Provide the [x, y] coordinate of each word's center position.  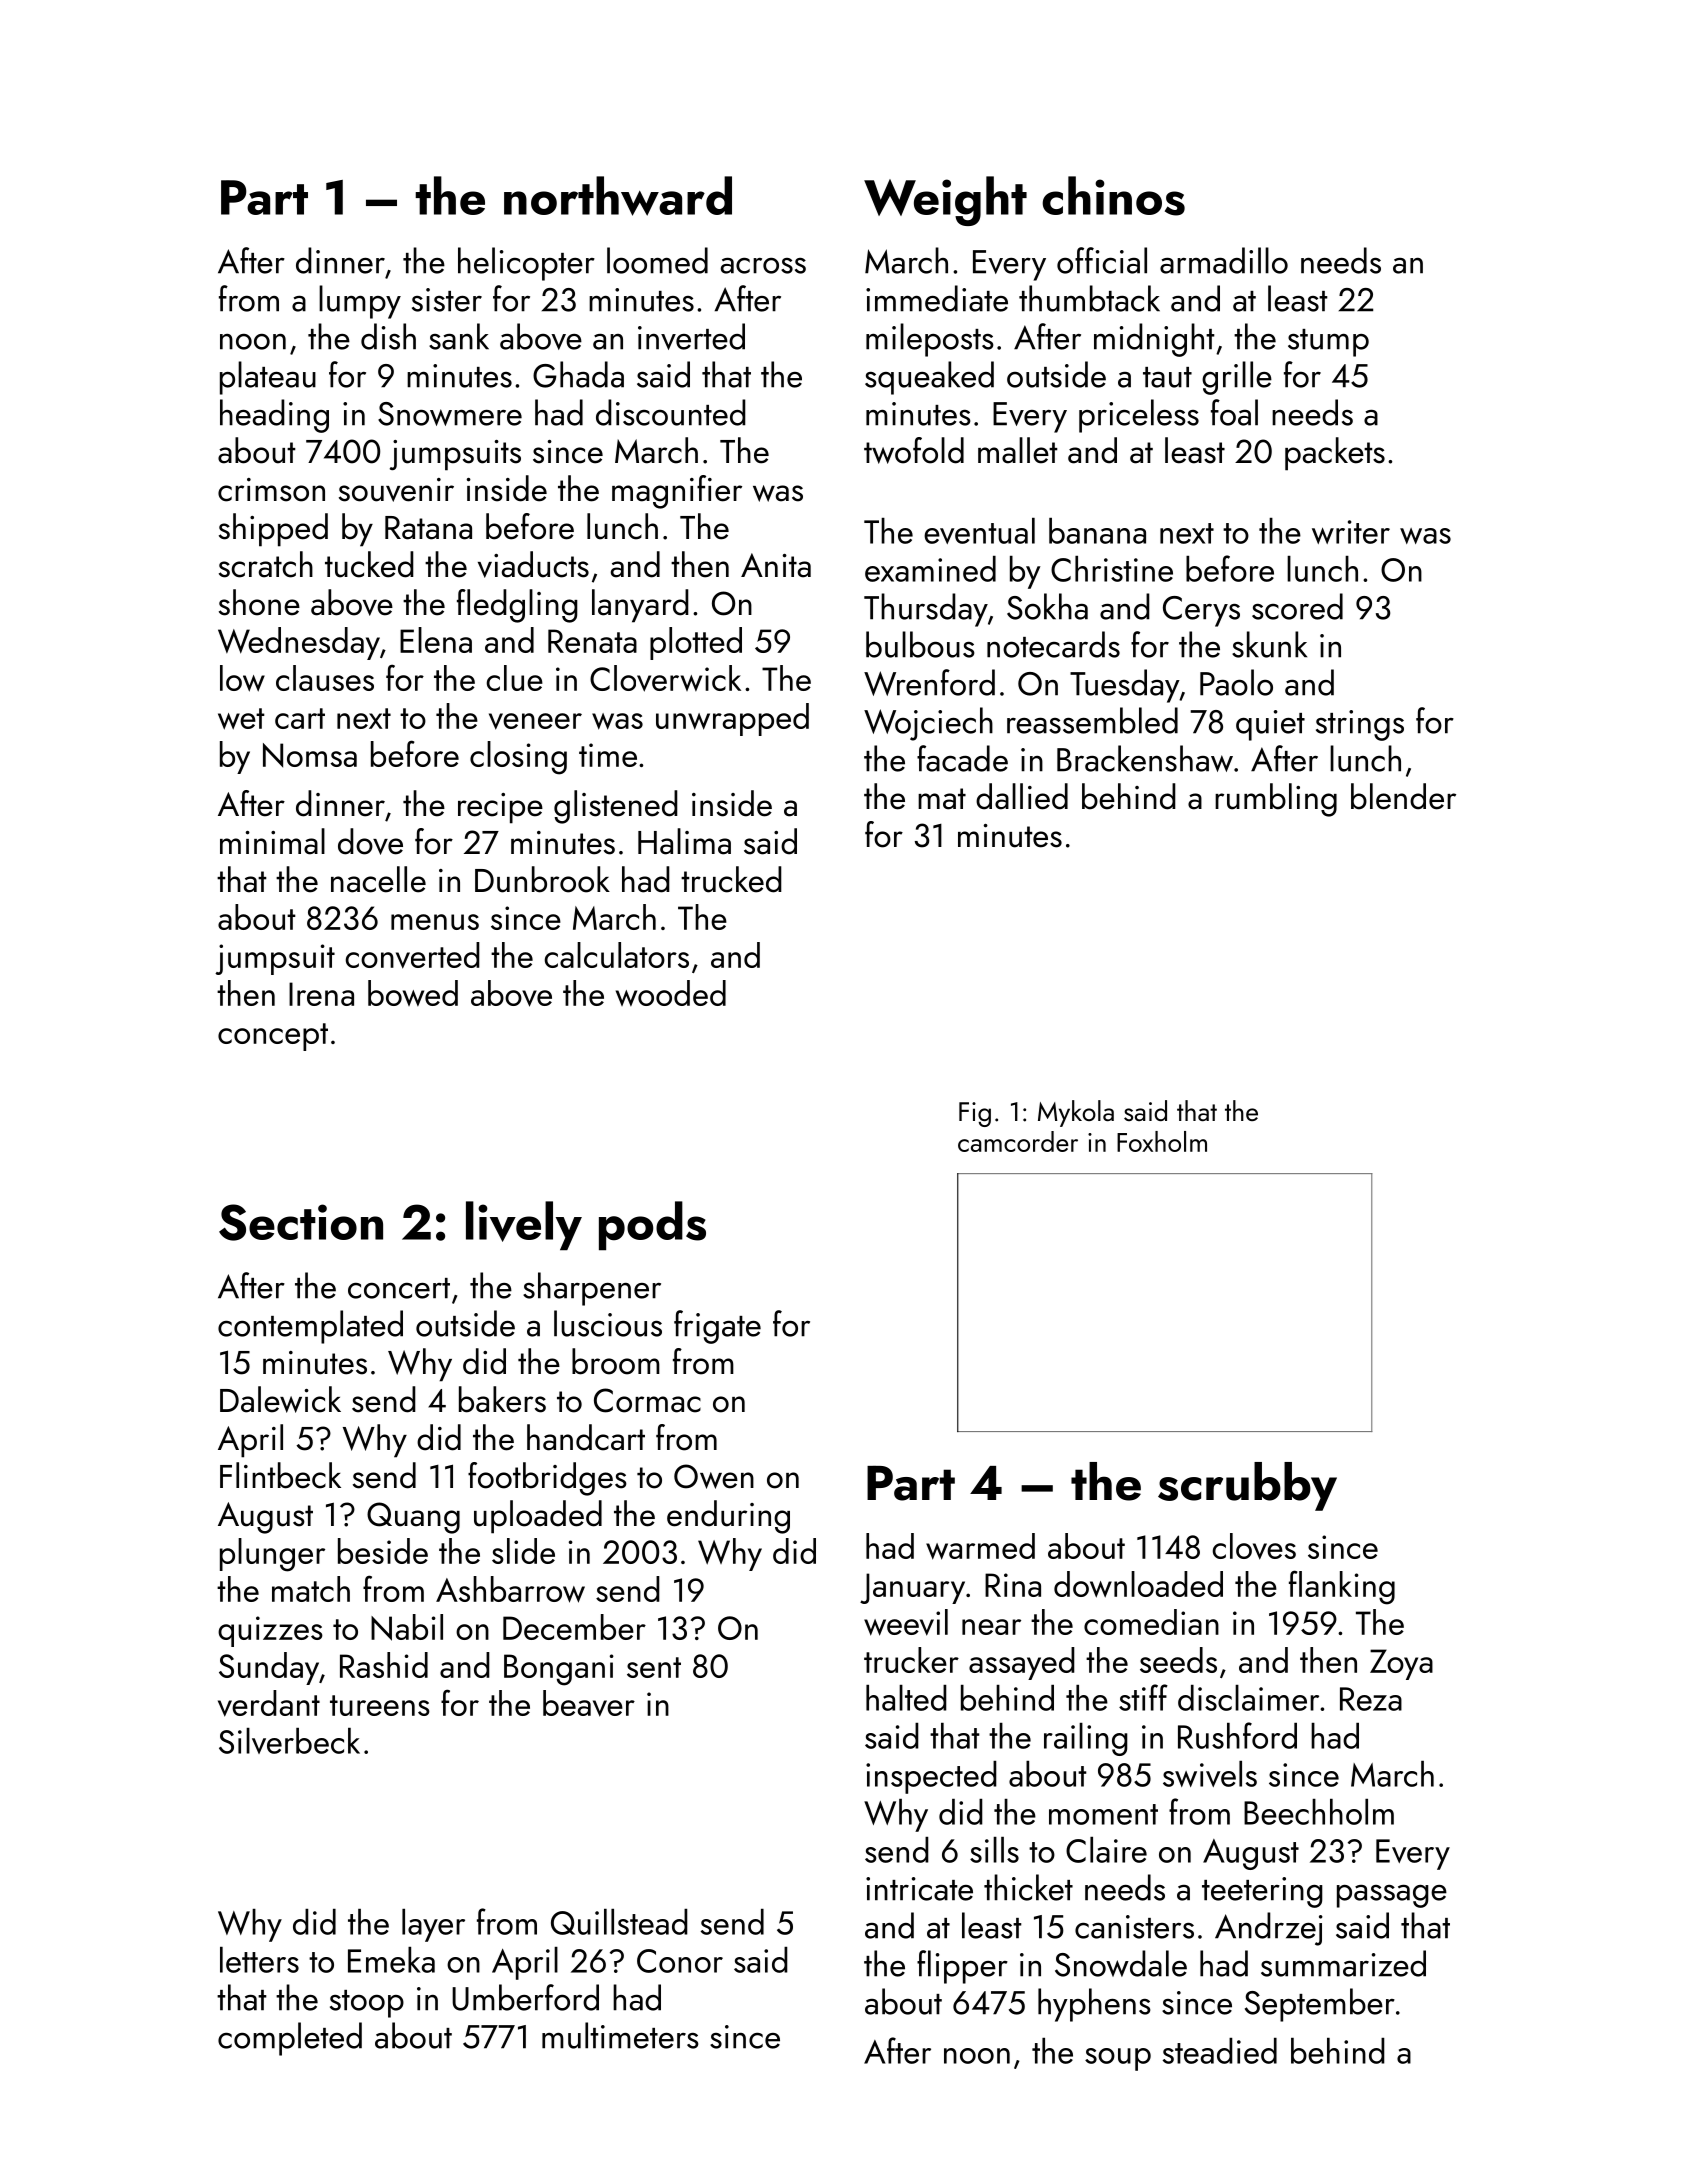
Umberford [525, 1997]
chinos [1113, 196]
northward [618, 196]
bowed [413, 993]
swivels [1210, 1774]
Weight [945, 201]
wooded [671, 993]
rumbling [1276, 800]
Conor [680, 1961]
